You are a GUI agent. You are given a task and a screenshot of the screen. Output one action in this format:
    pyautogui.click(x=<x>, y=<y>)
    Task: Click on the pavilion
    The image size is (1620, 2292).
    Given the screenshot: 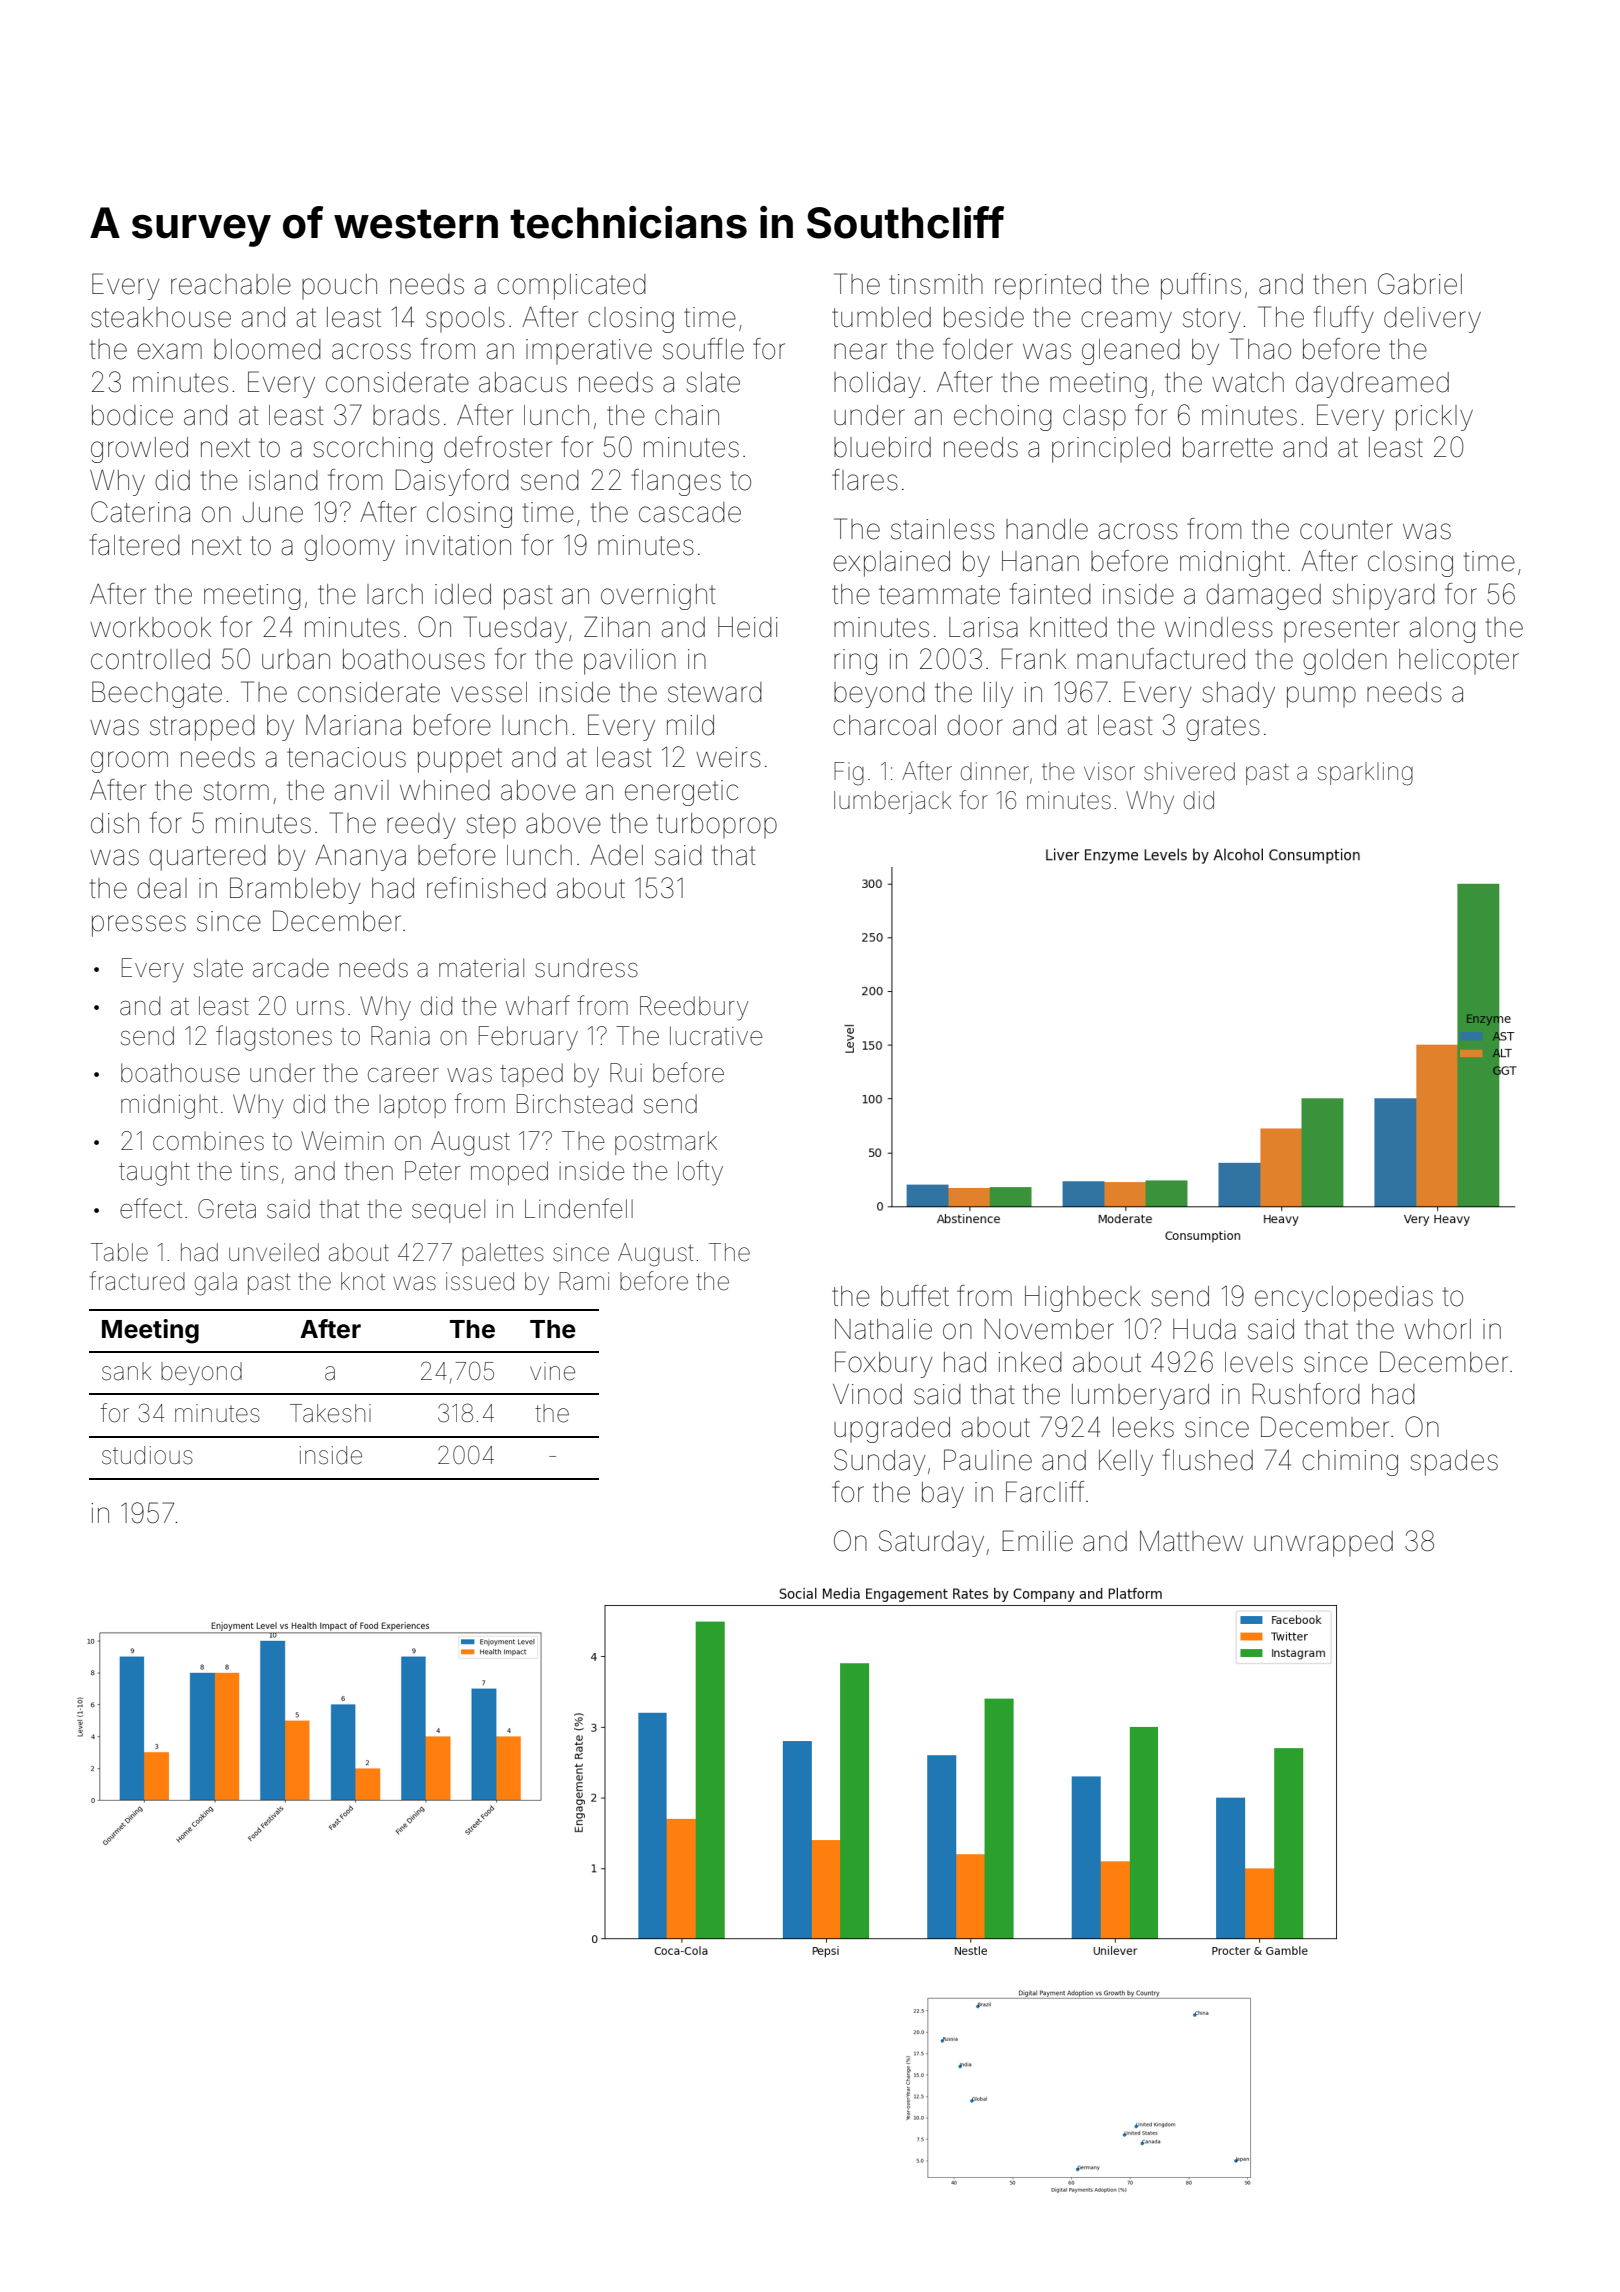 What is the action you would take?
    pyautogui.click(x=630, y=662)
